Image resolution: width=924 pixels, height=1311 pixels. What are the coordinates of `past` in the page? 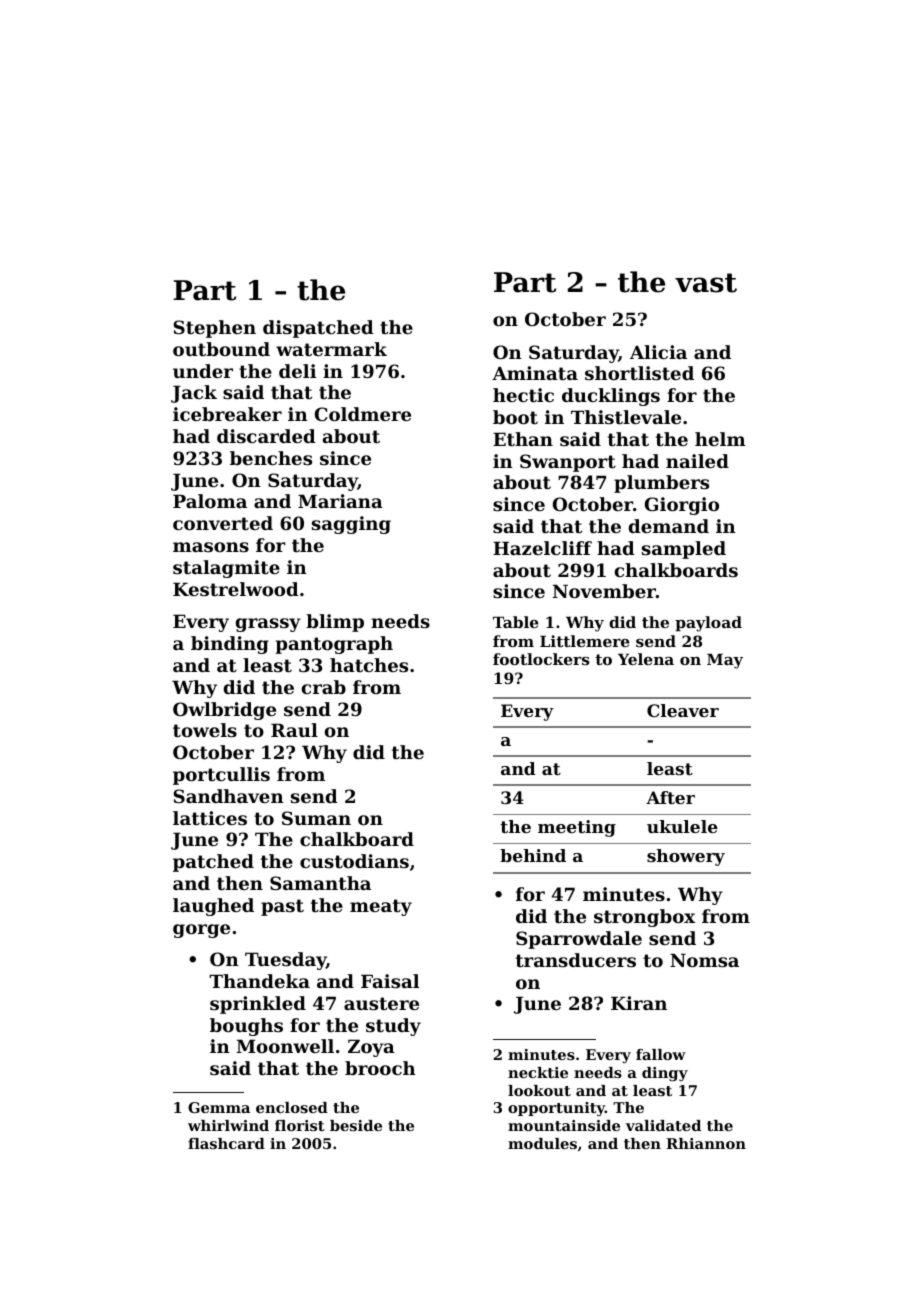 It's located at (282, 907).
